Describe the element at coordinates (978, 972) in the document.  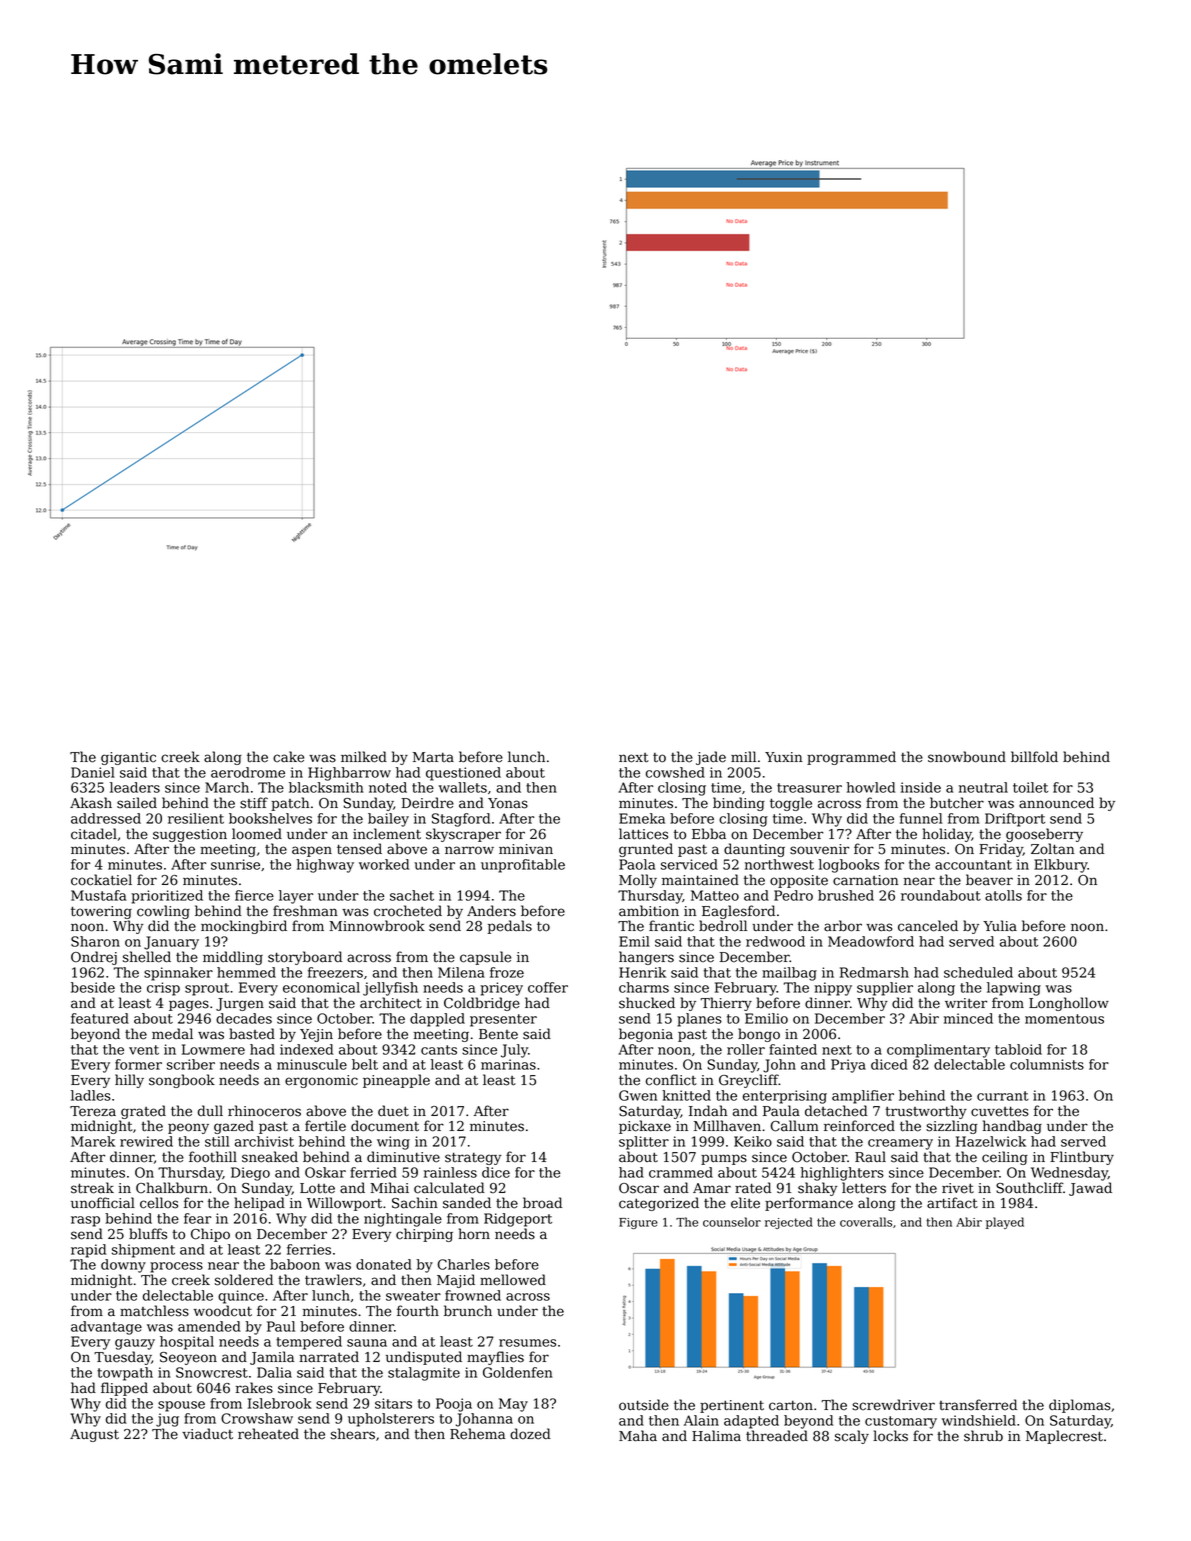
I see `scheduled` at that location.
